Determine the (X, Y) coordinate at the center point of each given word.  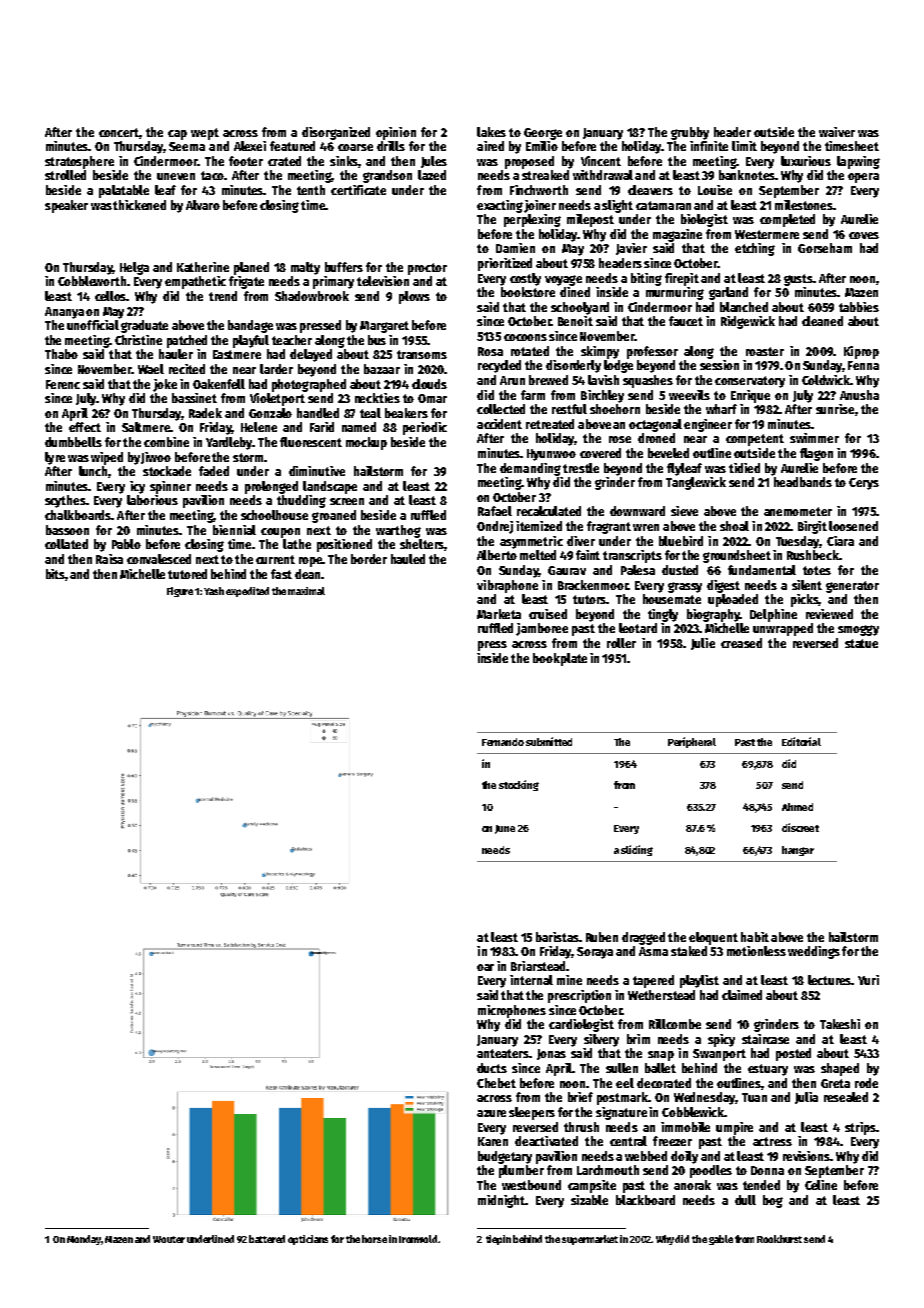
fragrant (609, 527)
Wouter (169, 1239)
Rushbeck (813, 555)
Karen (493, 1141)
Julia (806, 1098)
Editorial (801, 741)
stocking (519, 785)
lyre (55, 458)
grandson (387, 176)
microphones (512, 1011)
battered (267, 1239)
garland (728, 293)
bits (56, 575)
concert (119, 132)
